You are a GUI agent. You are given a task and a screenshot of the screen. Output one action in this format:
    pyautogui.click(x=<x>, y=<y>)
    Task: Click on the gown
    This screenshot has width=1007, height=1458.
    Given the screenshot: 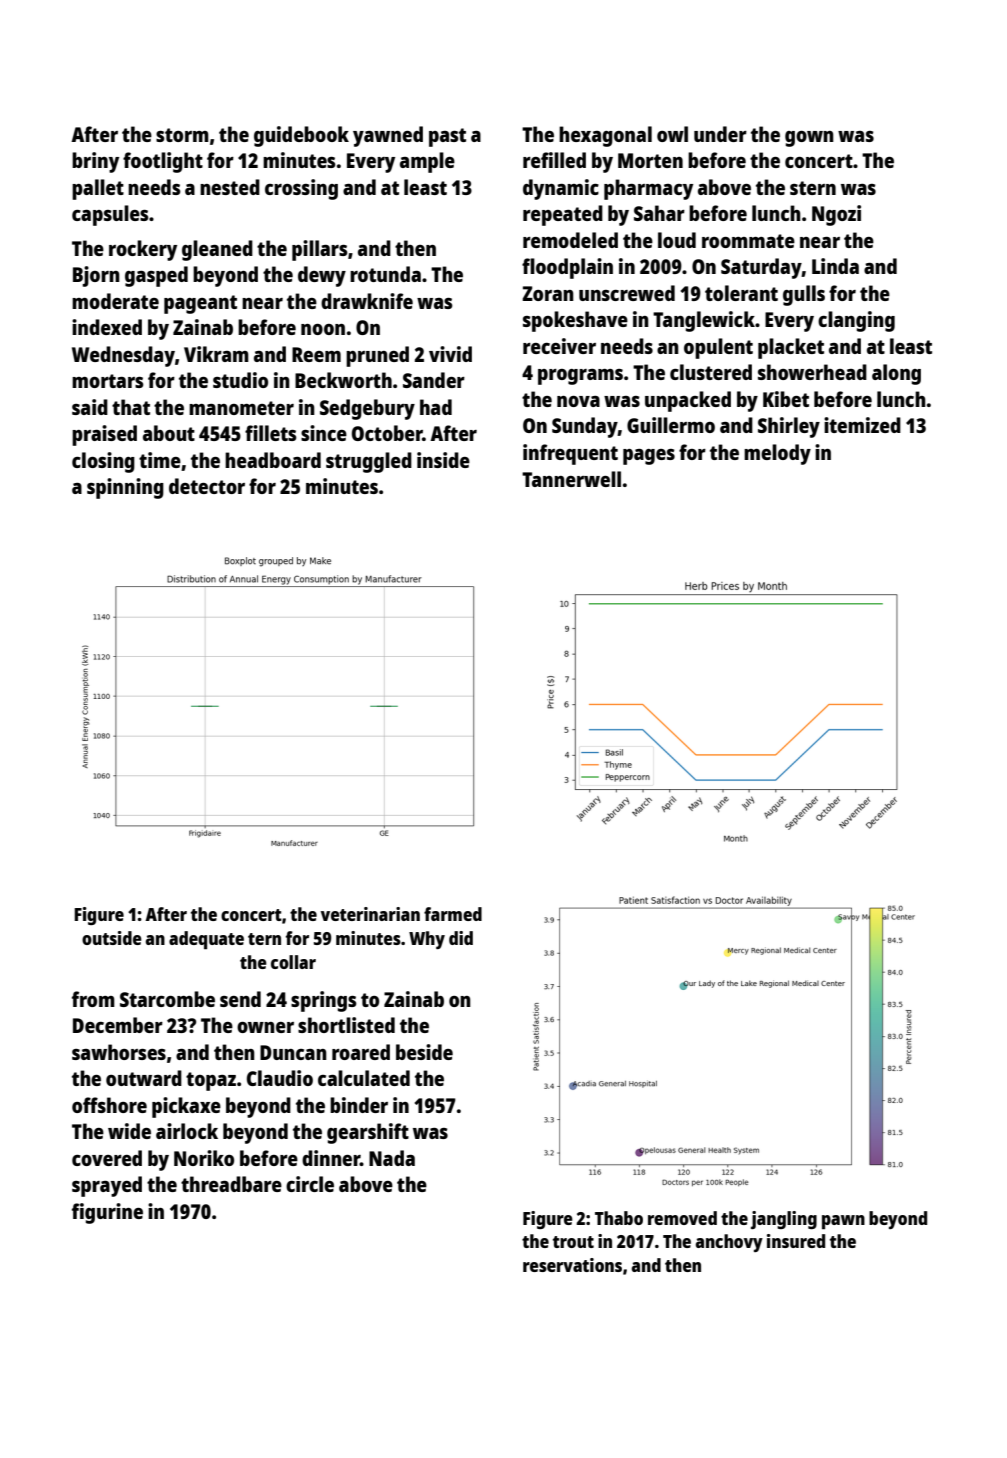 What is the action you would take?
    pyautogui.click(x=809, y=139)
